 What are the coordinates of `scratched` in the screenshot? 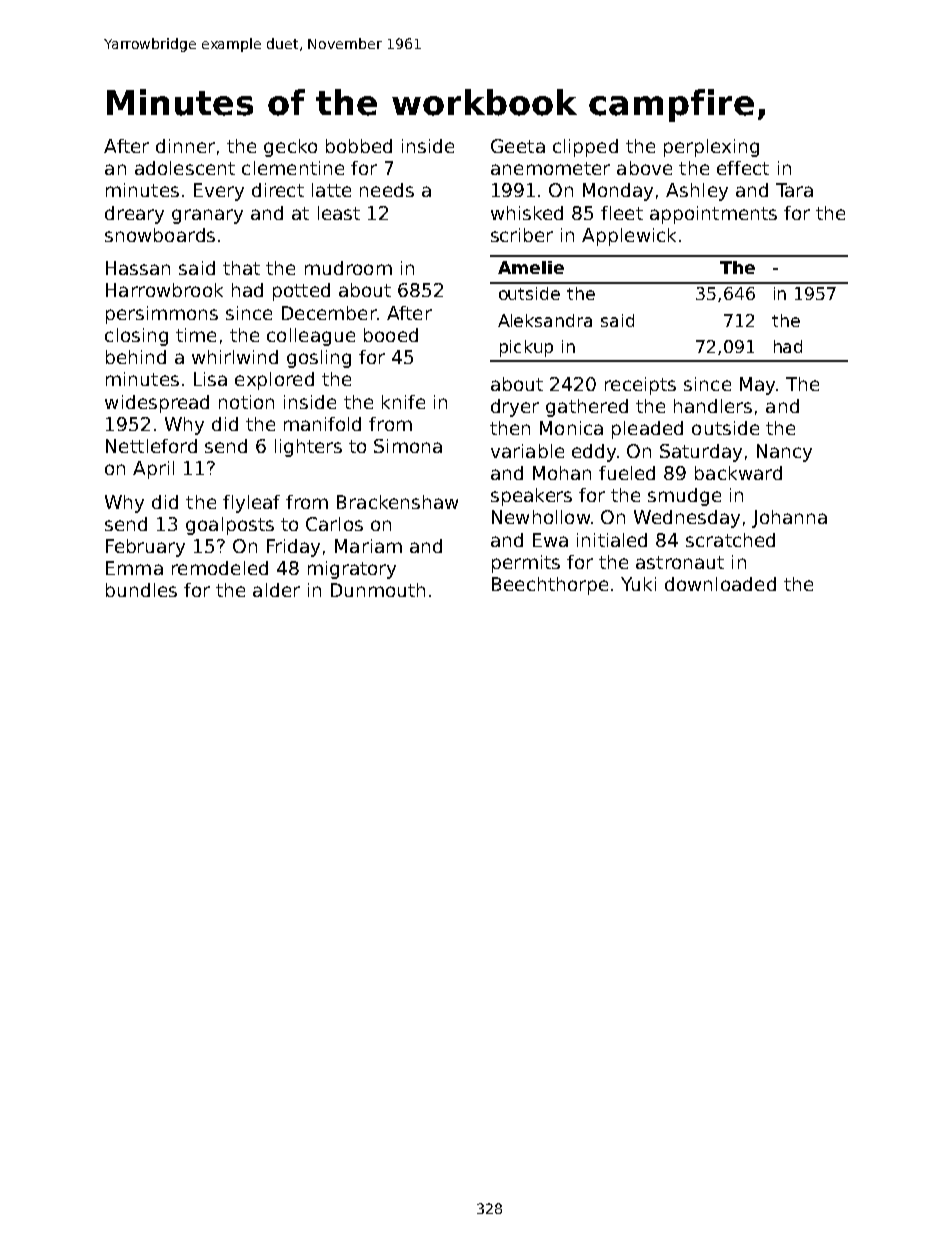 It's located at (730, 540).
